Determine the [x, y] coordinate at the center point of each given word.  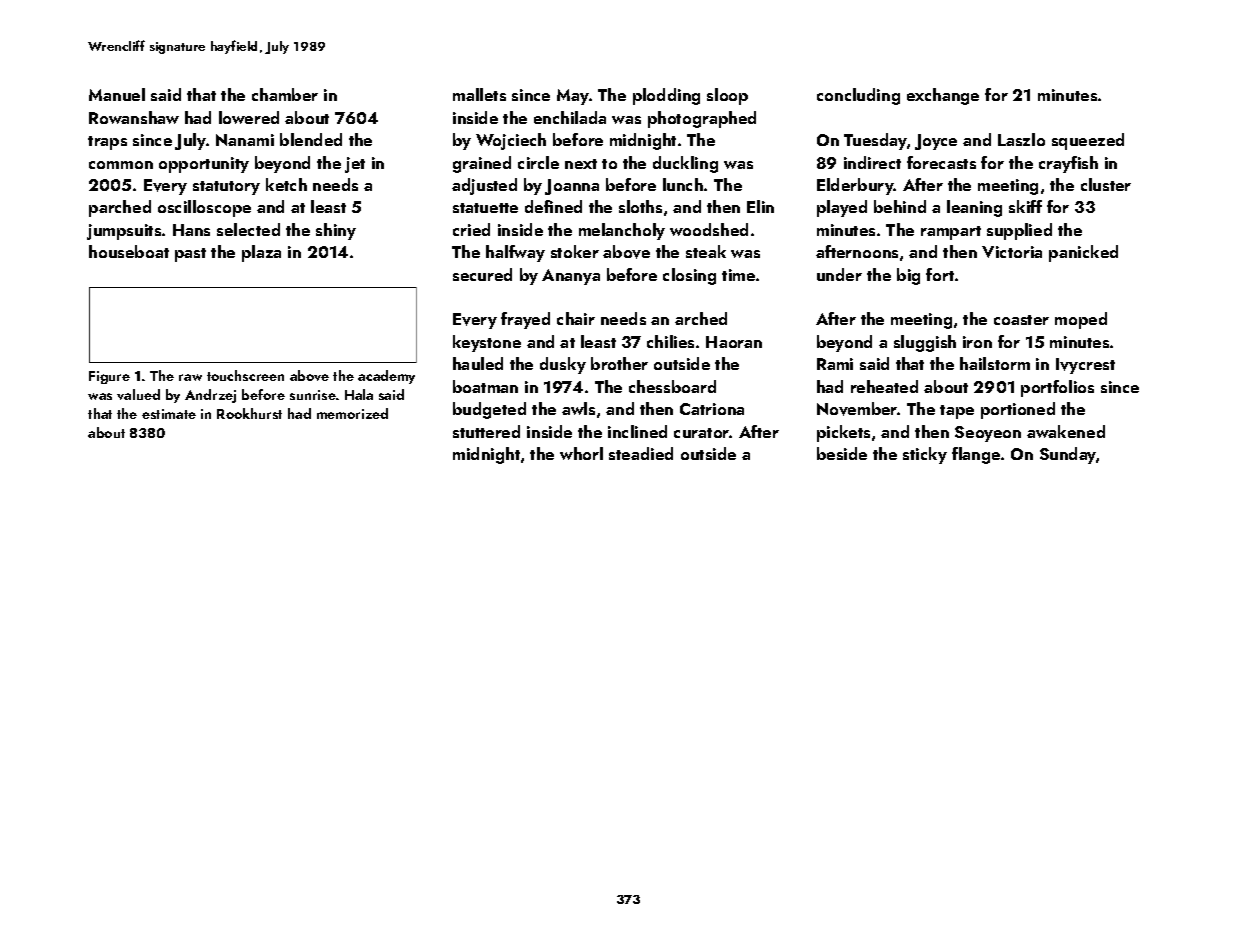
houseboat [129, 251]
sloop [727, 96]
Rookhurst [249, 413]
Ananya [571, 277]
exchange [943, 96]
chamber [285, 94]
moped [1081, 320]
